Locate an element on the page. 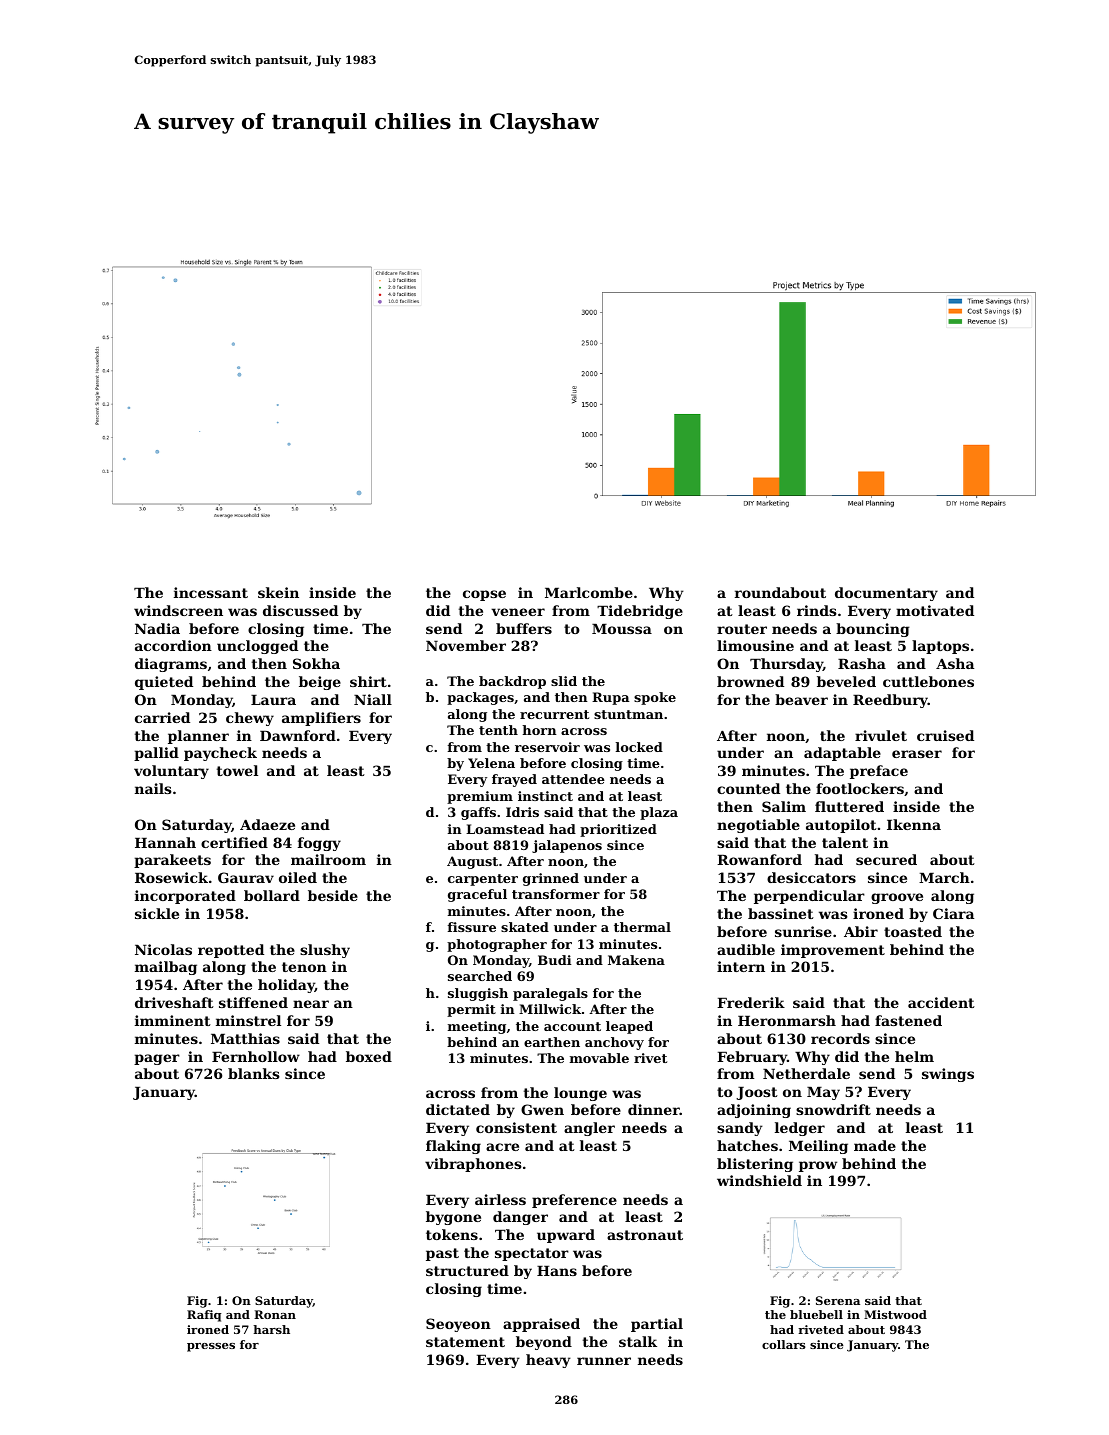 The image size is (1109, 1435). accident is located at coordinates (941, 1002).
